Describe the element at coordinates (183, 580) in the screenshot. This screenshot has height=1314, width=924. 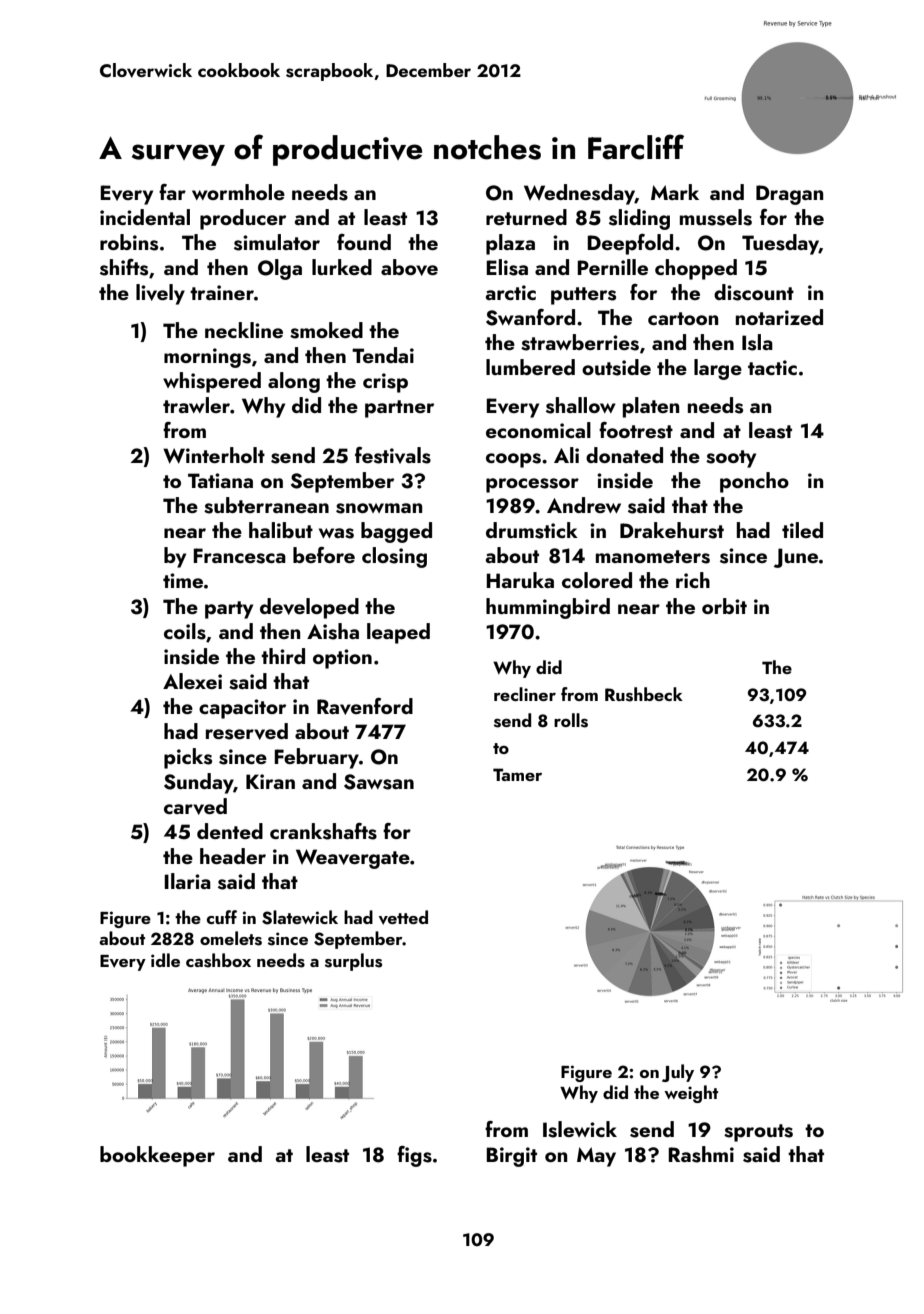
I see `time` at that location.
